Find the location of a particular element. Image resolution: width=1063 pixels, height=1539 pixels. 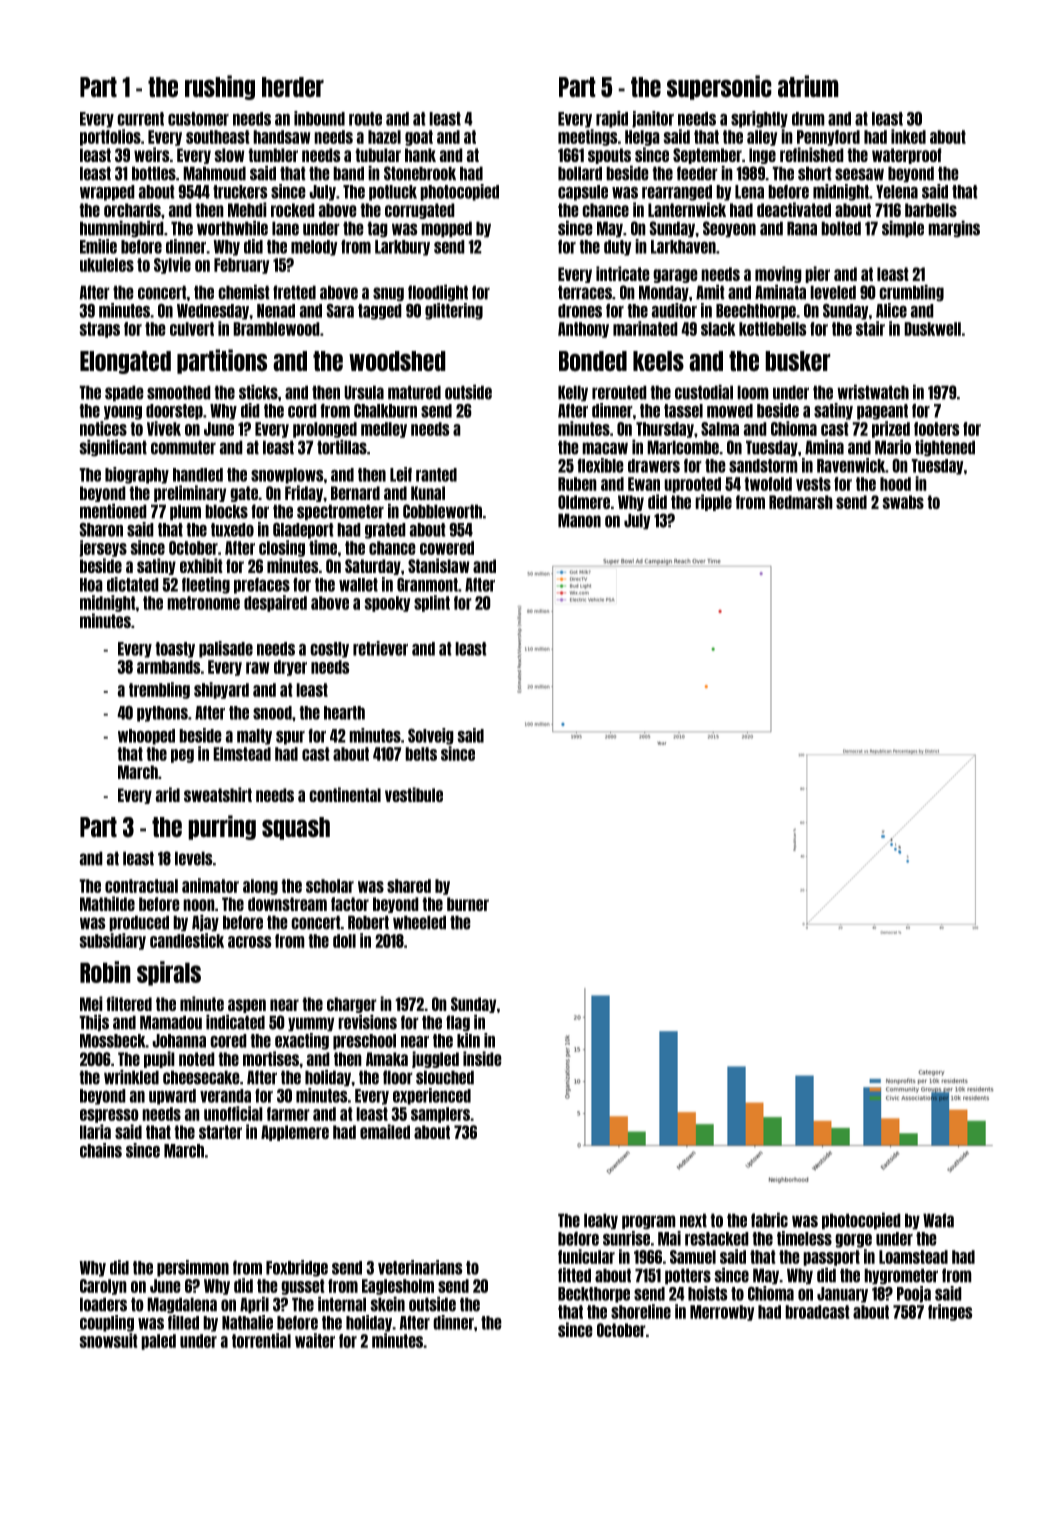

tightened is located at coordinates (945, 448).
